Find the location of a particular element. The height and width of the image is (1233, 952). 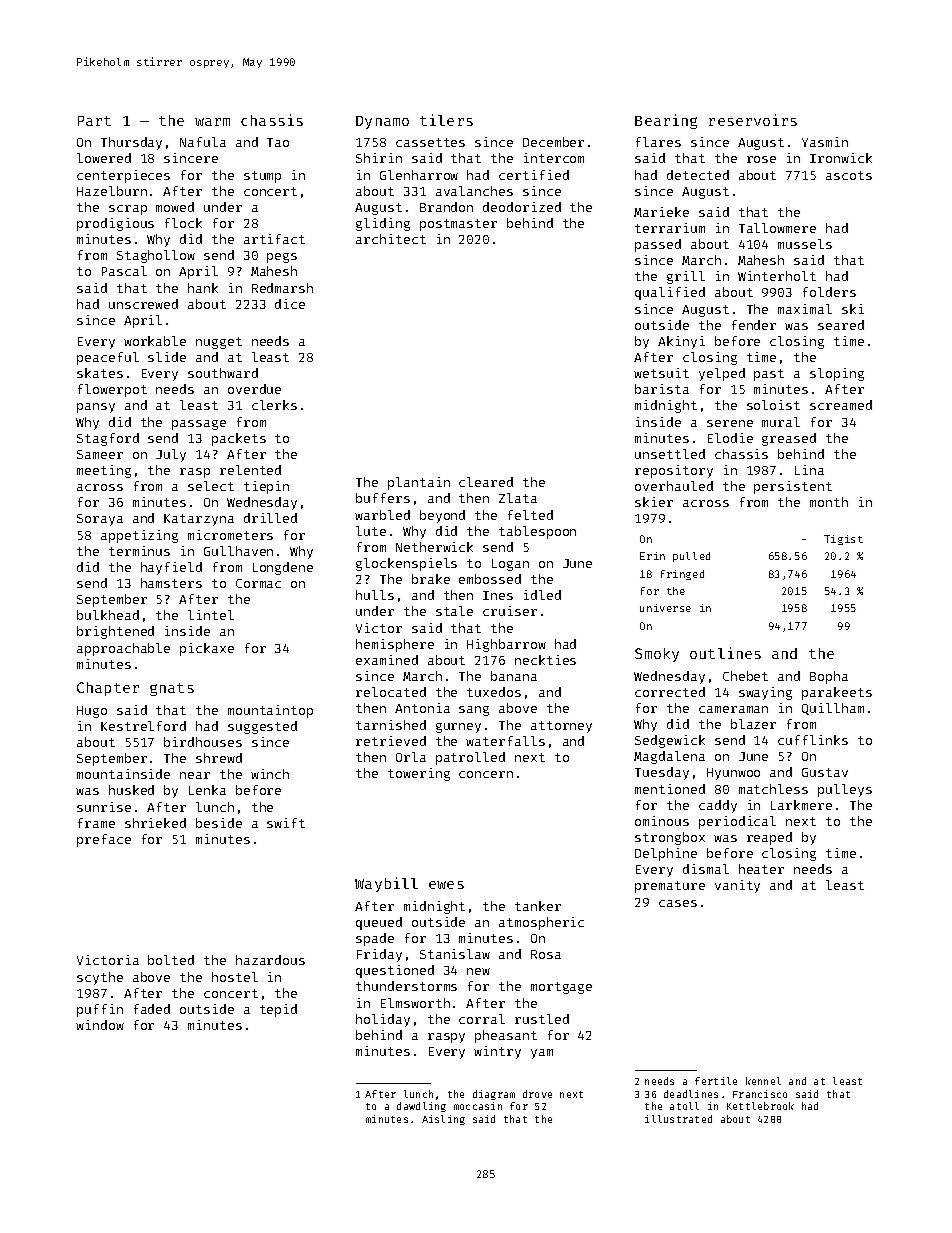

Chebet is located at coordinates (745, 676).
